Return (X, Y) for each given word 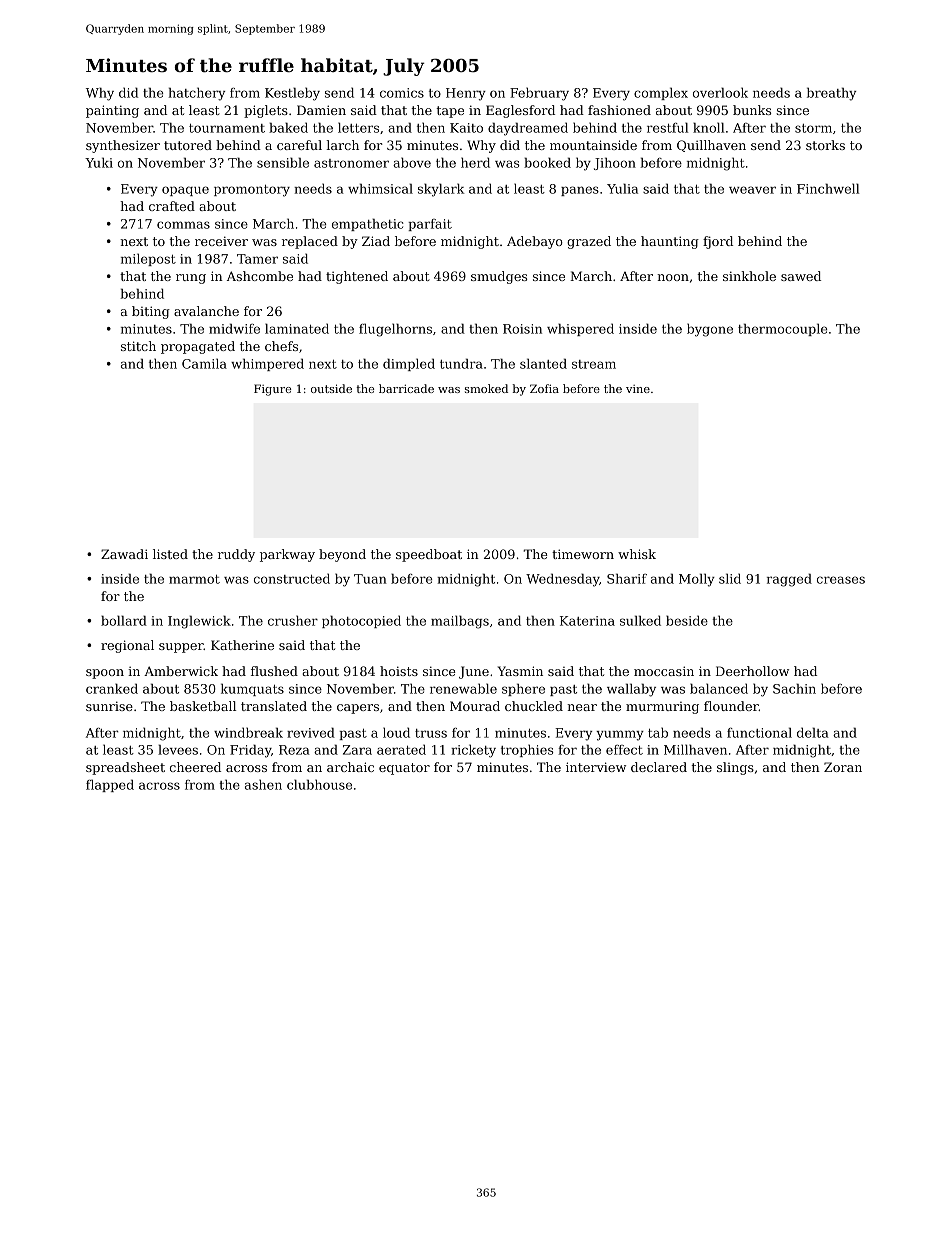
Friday (250, 751)
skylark (441, 190)
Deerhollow (752, 671)
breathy (831, 94)
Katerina (587, 621)
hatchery (197, 94)
